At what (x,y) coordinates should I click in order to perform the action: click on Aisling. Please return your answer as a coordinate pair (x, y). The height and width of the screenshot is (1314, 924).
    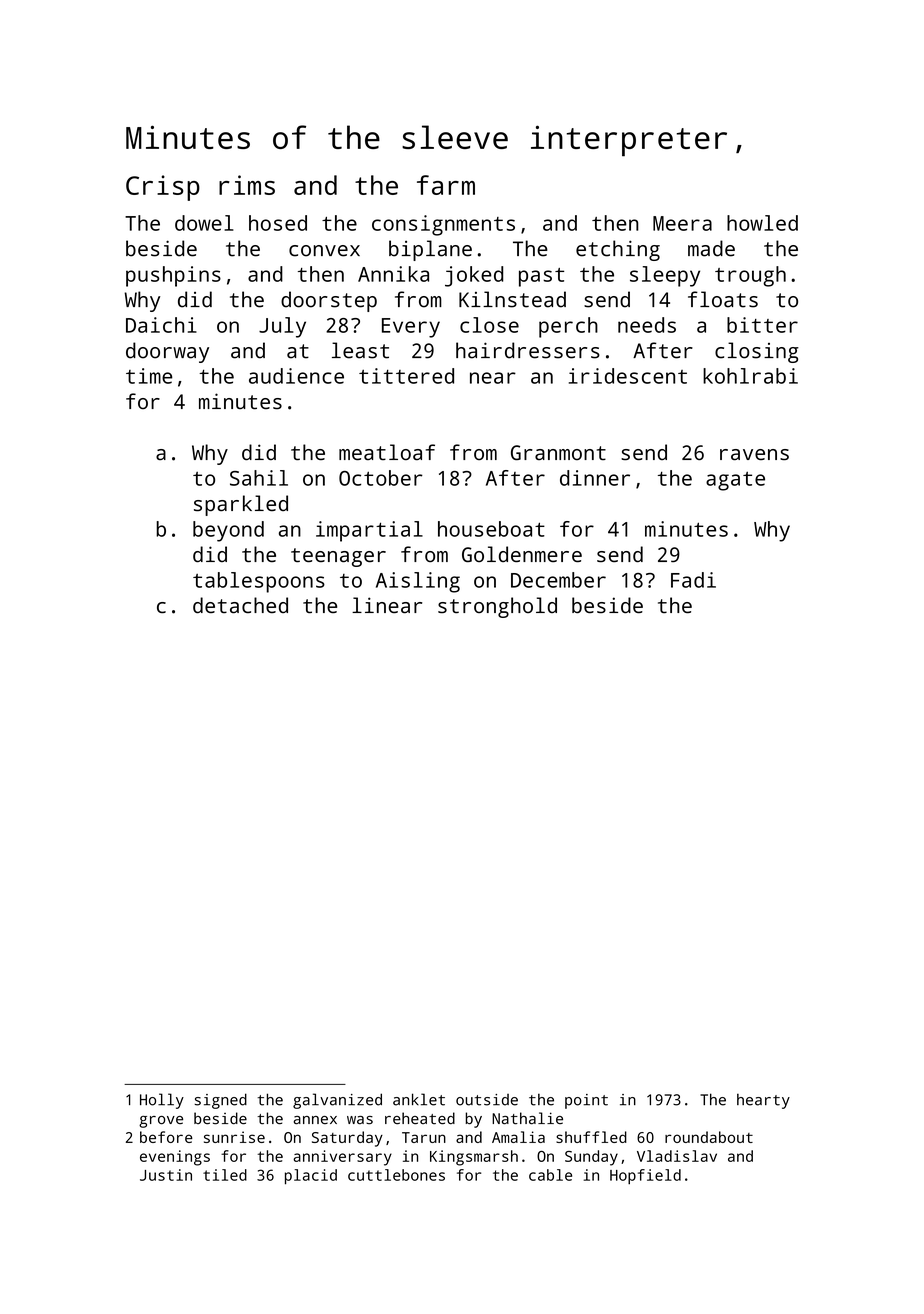
    Looking at the image, I should click on (418, 582).
